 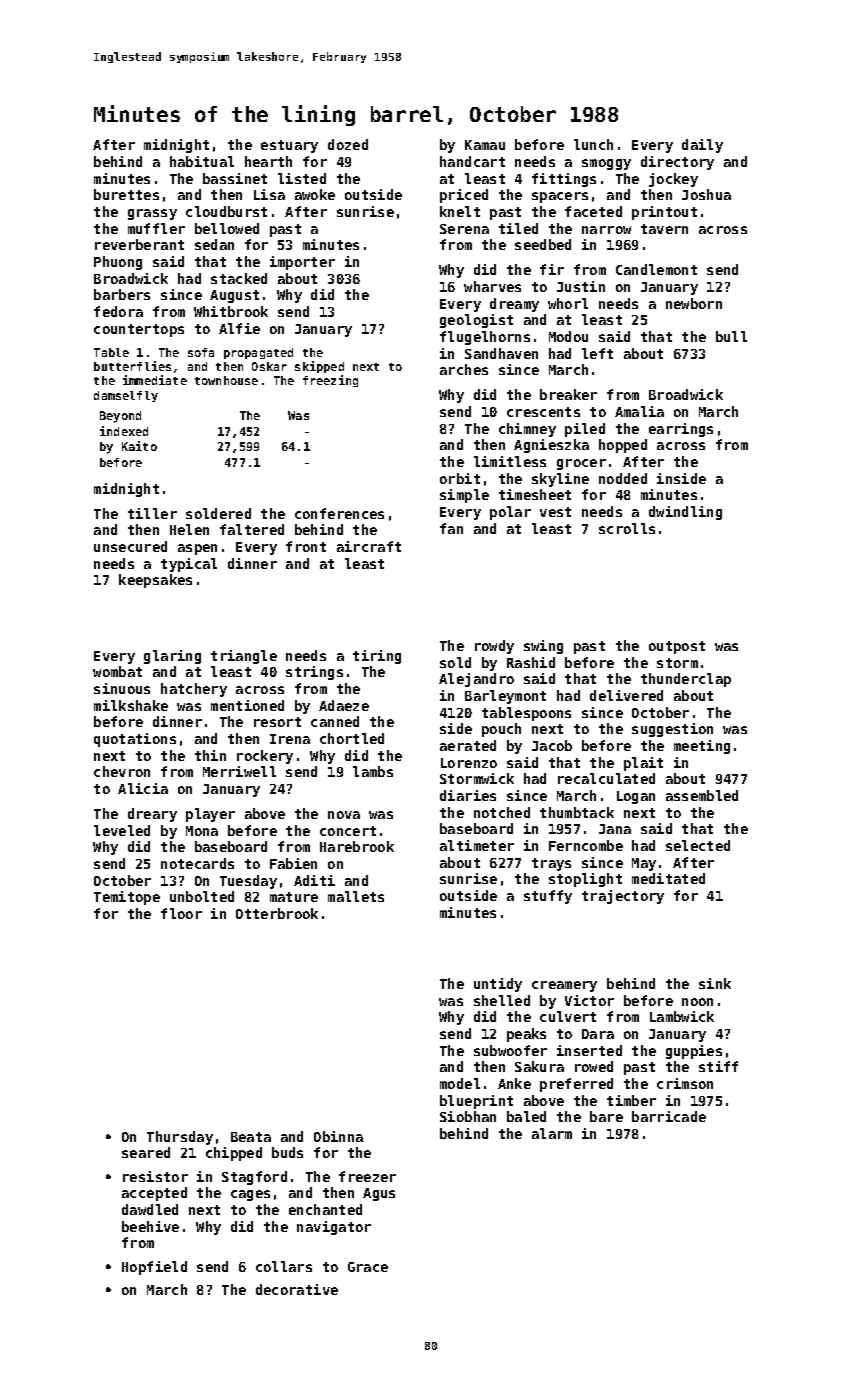 I want to click on recalculated, so click(x=606, y=778).
